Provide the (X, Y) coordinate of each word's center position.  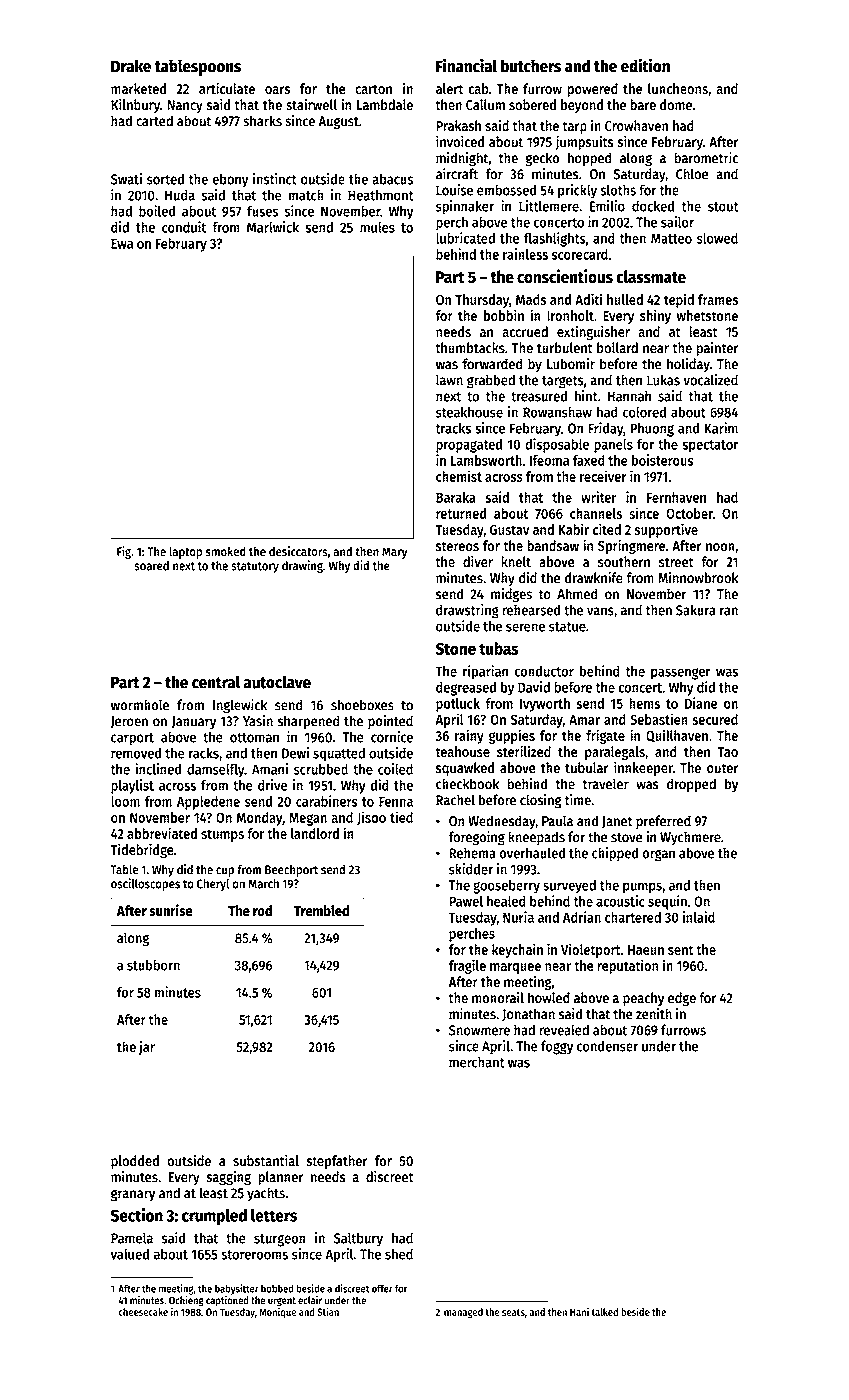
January (193, 722)
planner (280, 1178)
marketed (138, 88)
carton (373, 89)
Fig (124, 552)
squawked (465, 769)
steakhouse (469, 412)
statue (567, 627)
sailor (677, 222)
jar (147, 1048)
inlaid (699, 917)
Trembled (321, 910)
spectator (710, 446)
